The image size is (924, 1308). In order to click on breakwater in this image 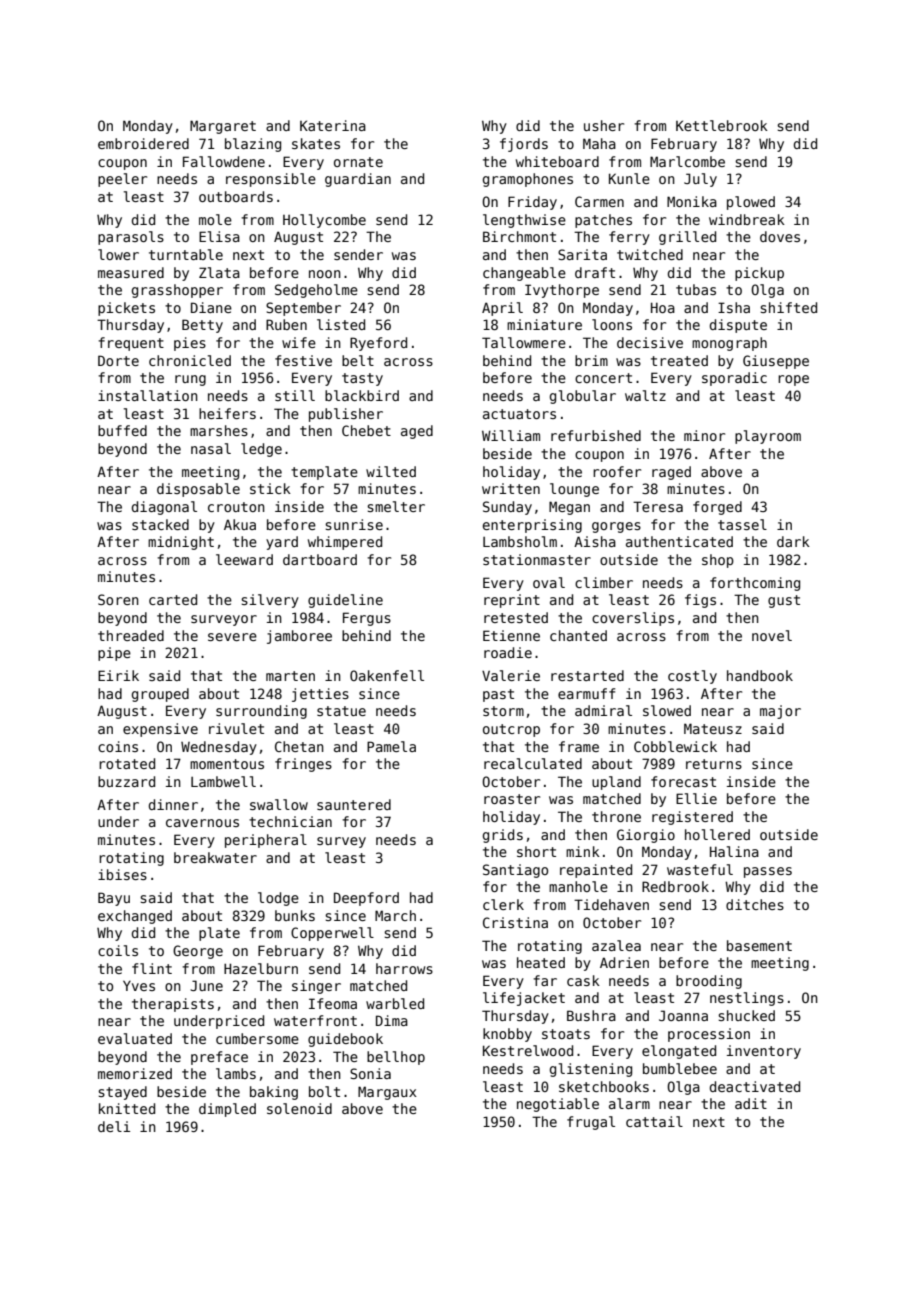, I will do `click(215, 857)`.
